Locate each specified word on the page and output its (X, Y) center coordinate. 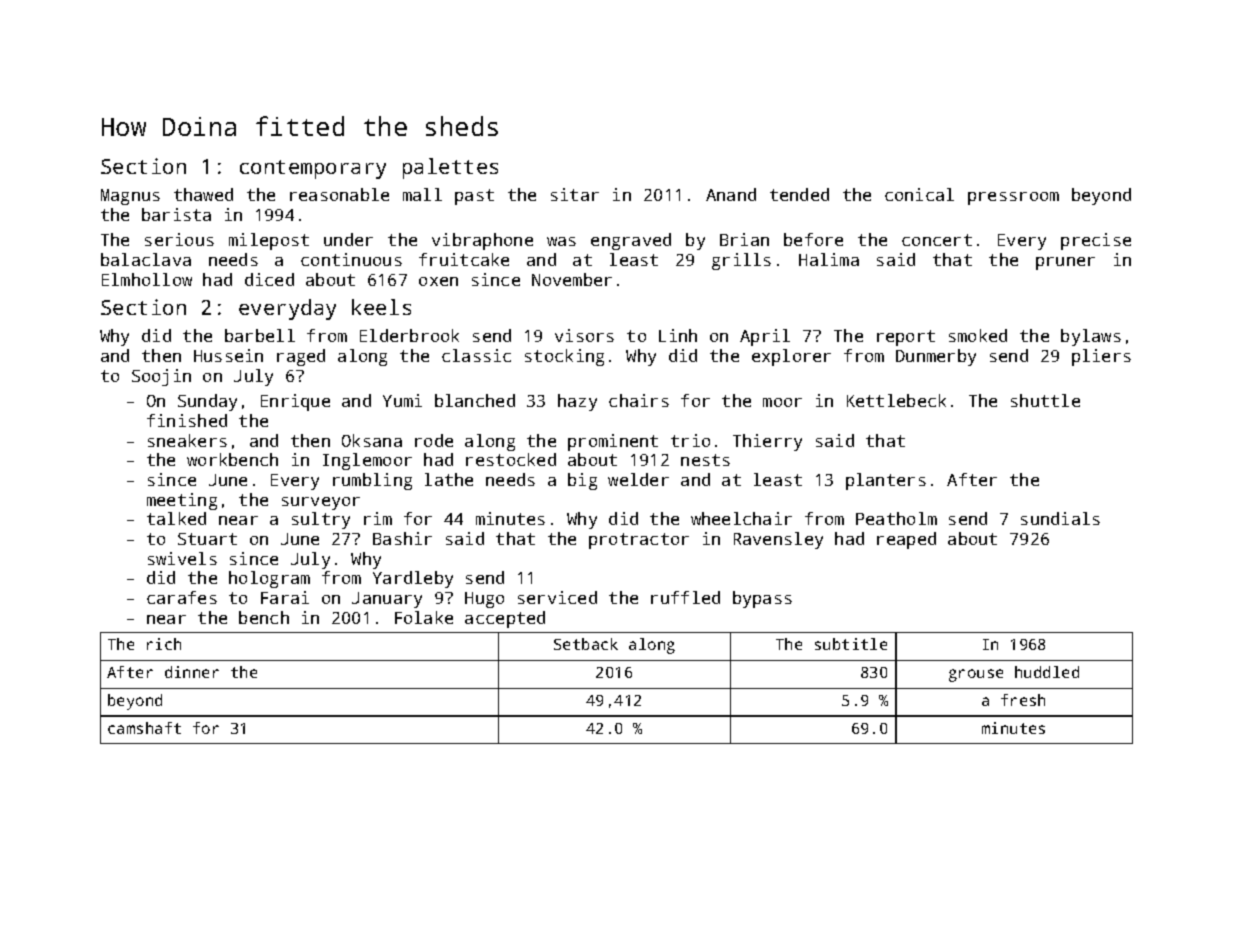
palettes (450, 168)
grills (741, 261)
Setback (586, 644)
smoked (978, 335)
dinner (192, 672)
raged (301, 357)
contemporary (313, 169)
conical (919, 194)
